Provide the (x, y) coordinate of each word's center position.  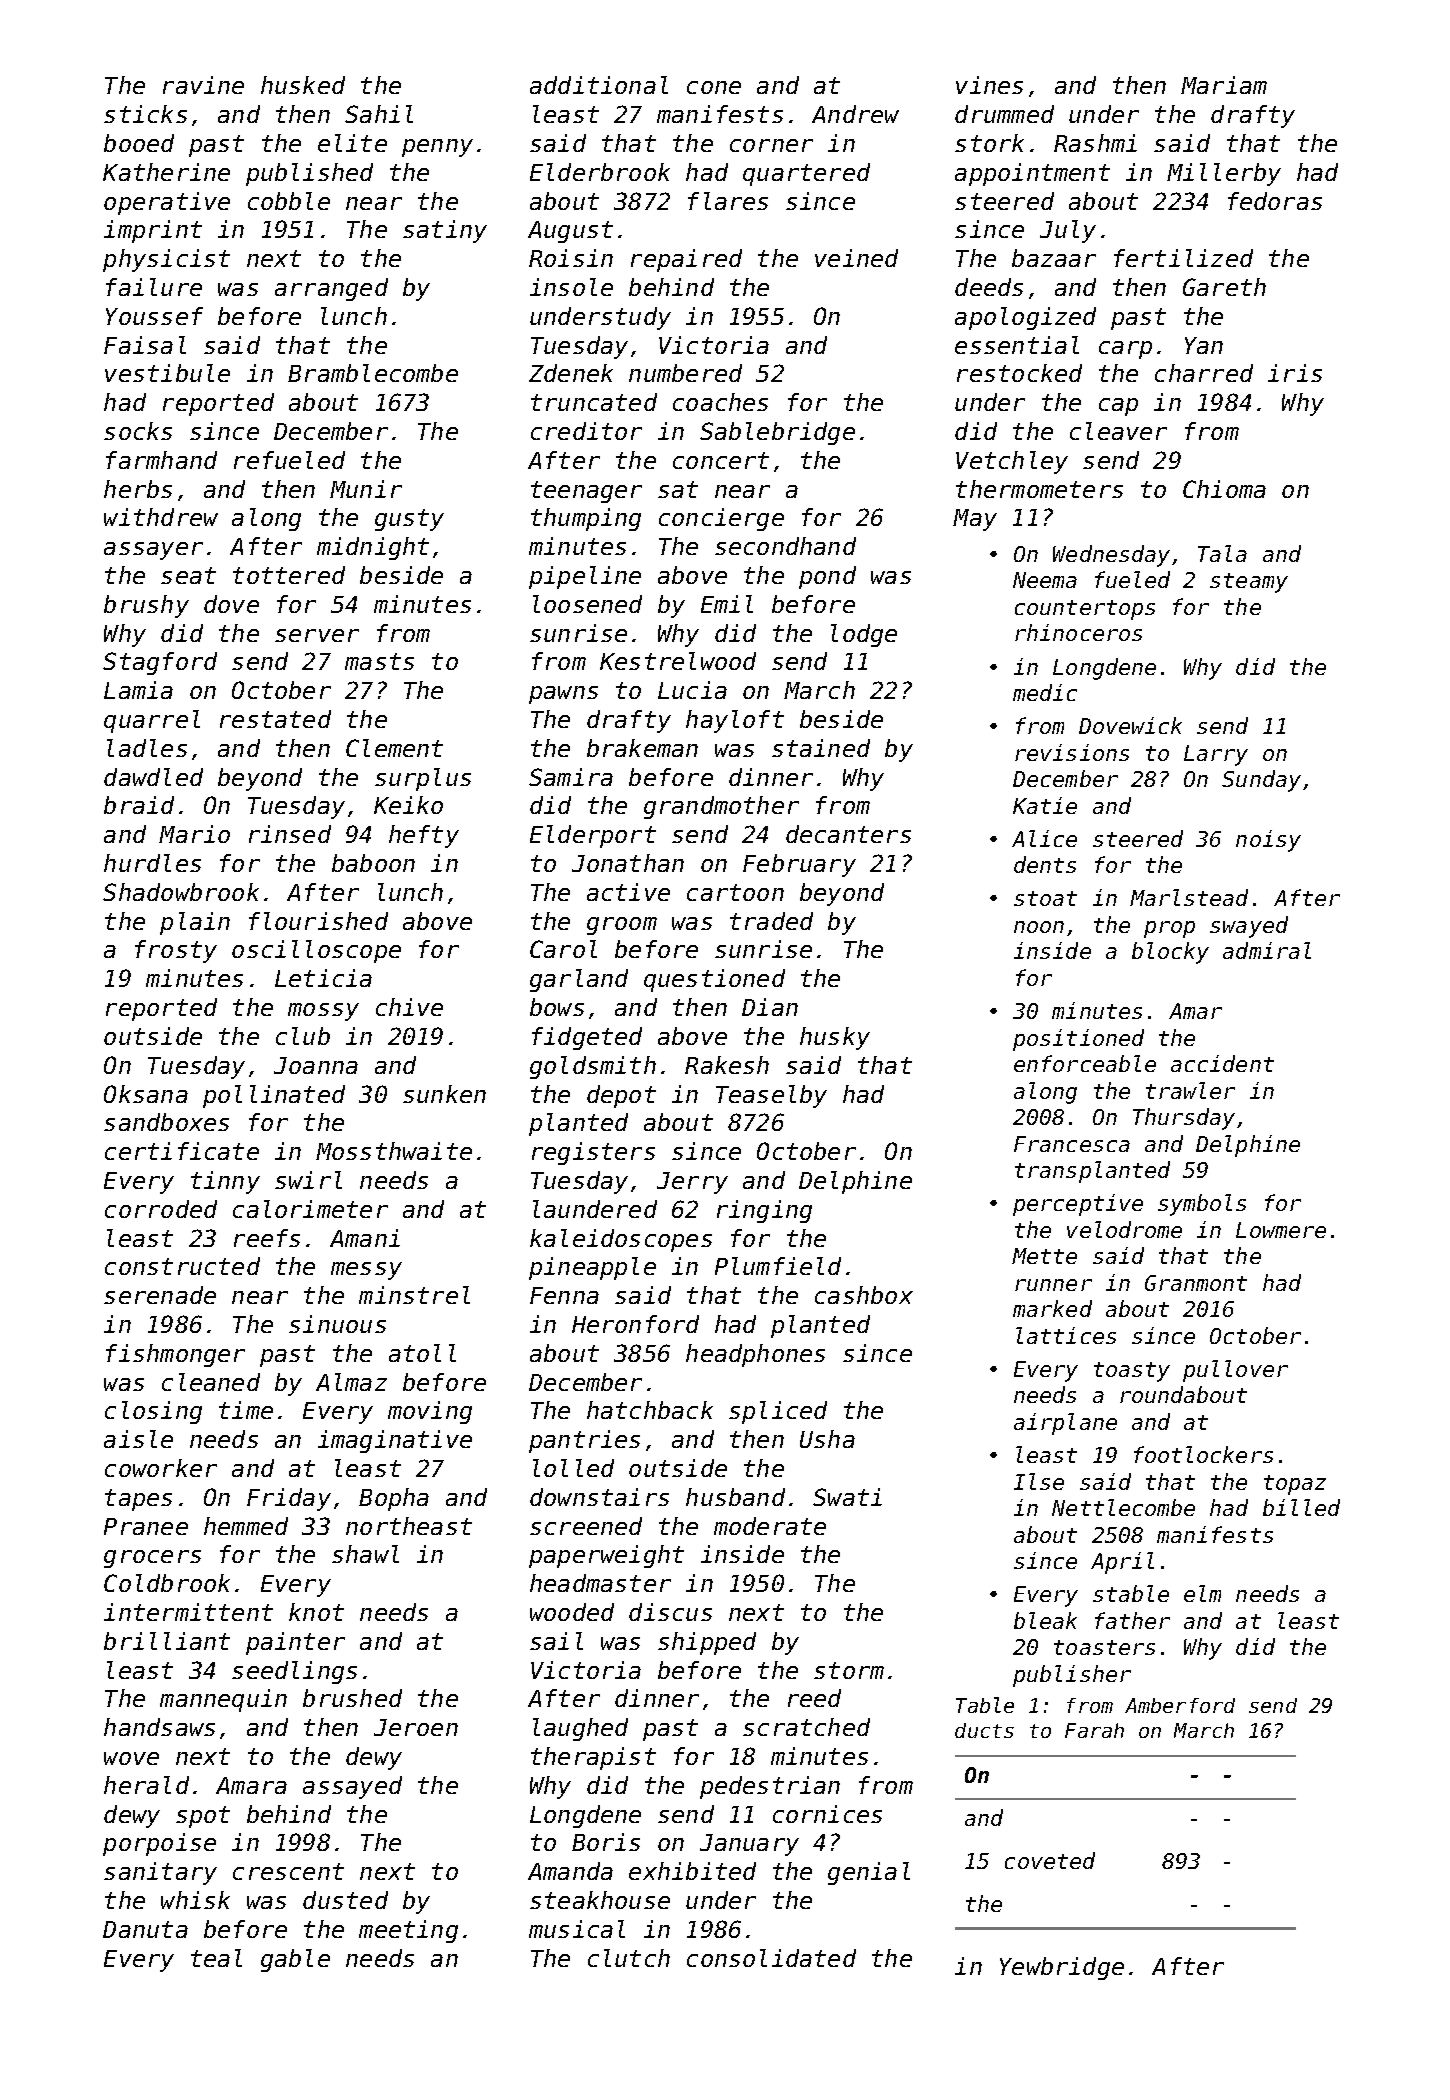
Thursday (1184, 1119)
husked (303, 85)
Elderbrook (600, 172)
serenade (160, 1295)
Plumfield (778, 1266)
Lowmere (1281, 1230)
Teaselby (771, 1096)
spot (203, 1817)
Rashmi (1095, 143)
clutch (629, 1958)
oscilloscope (316, 951)
